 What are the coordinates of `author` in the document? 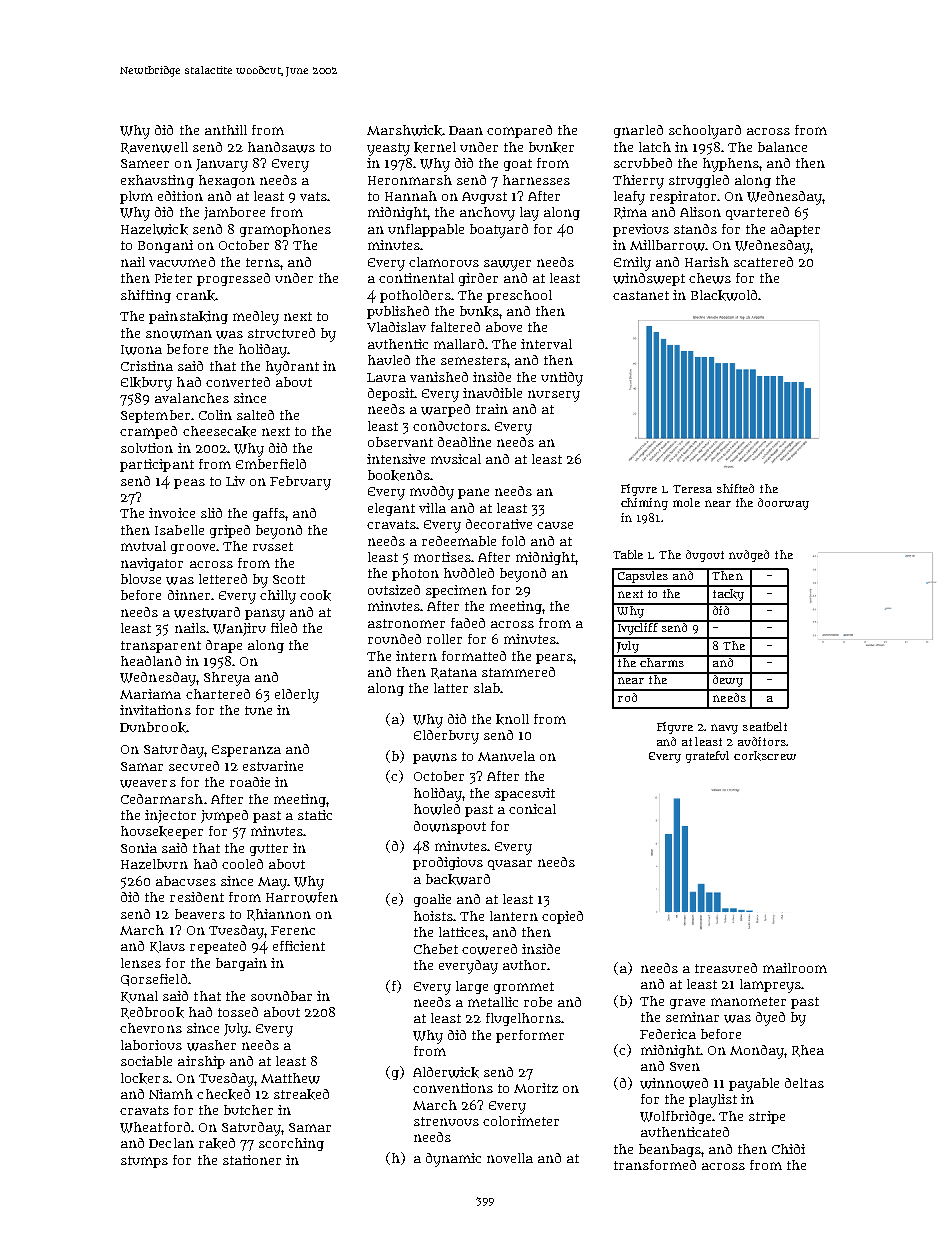 It's located at (524, 965).
